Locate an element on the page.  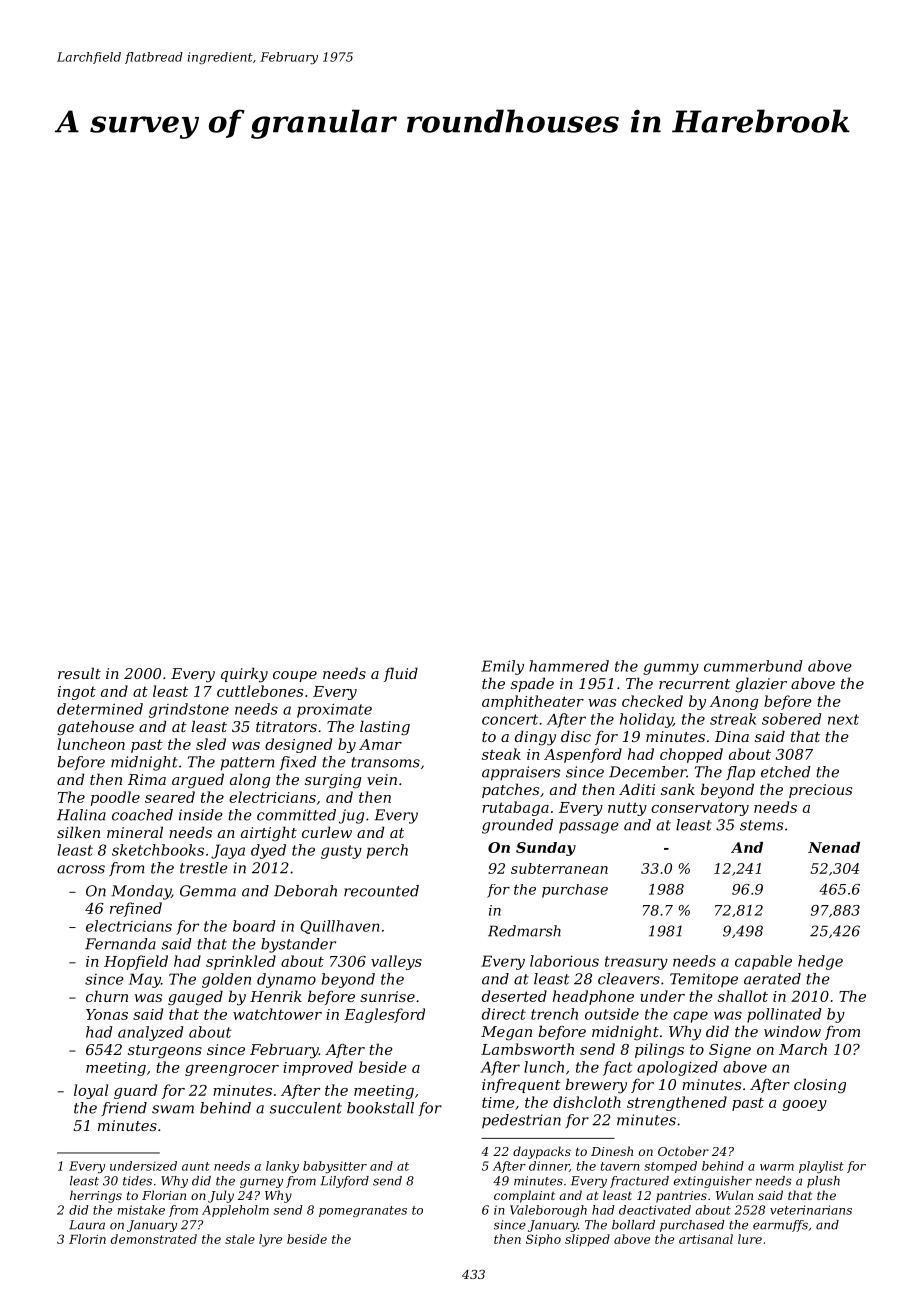
Sunday is located at coordinates (546, 849).
